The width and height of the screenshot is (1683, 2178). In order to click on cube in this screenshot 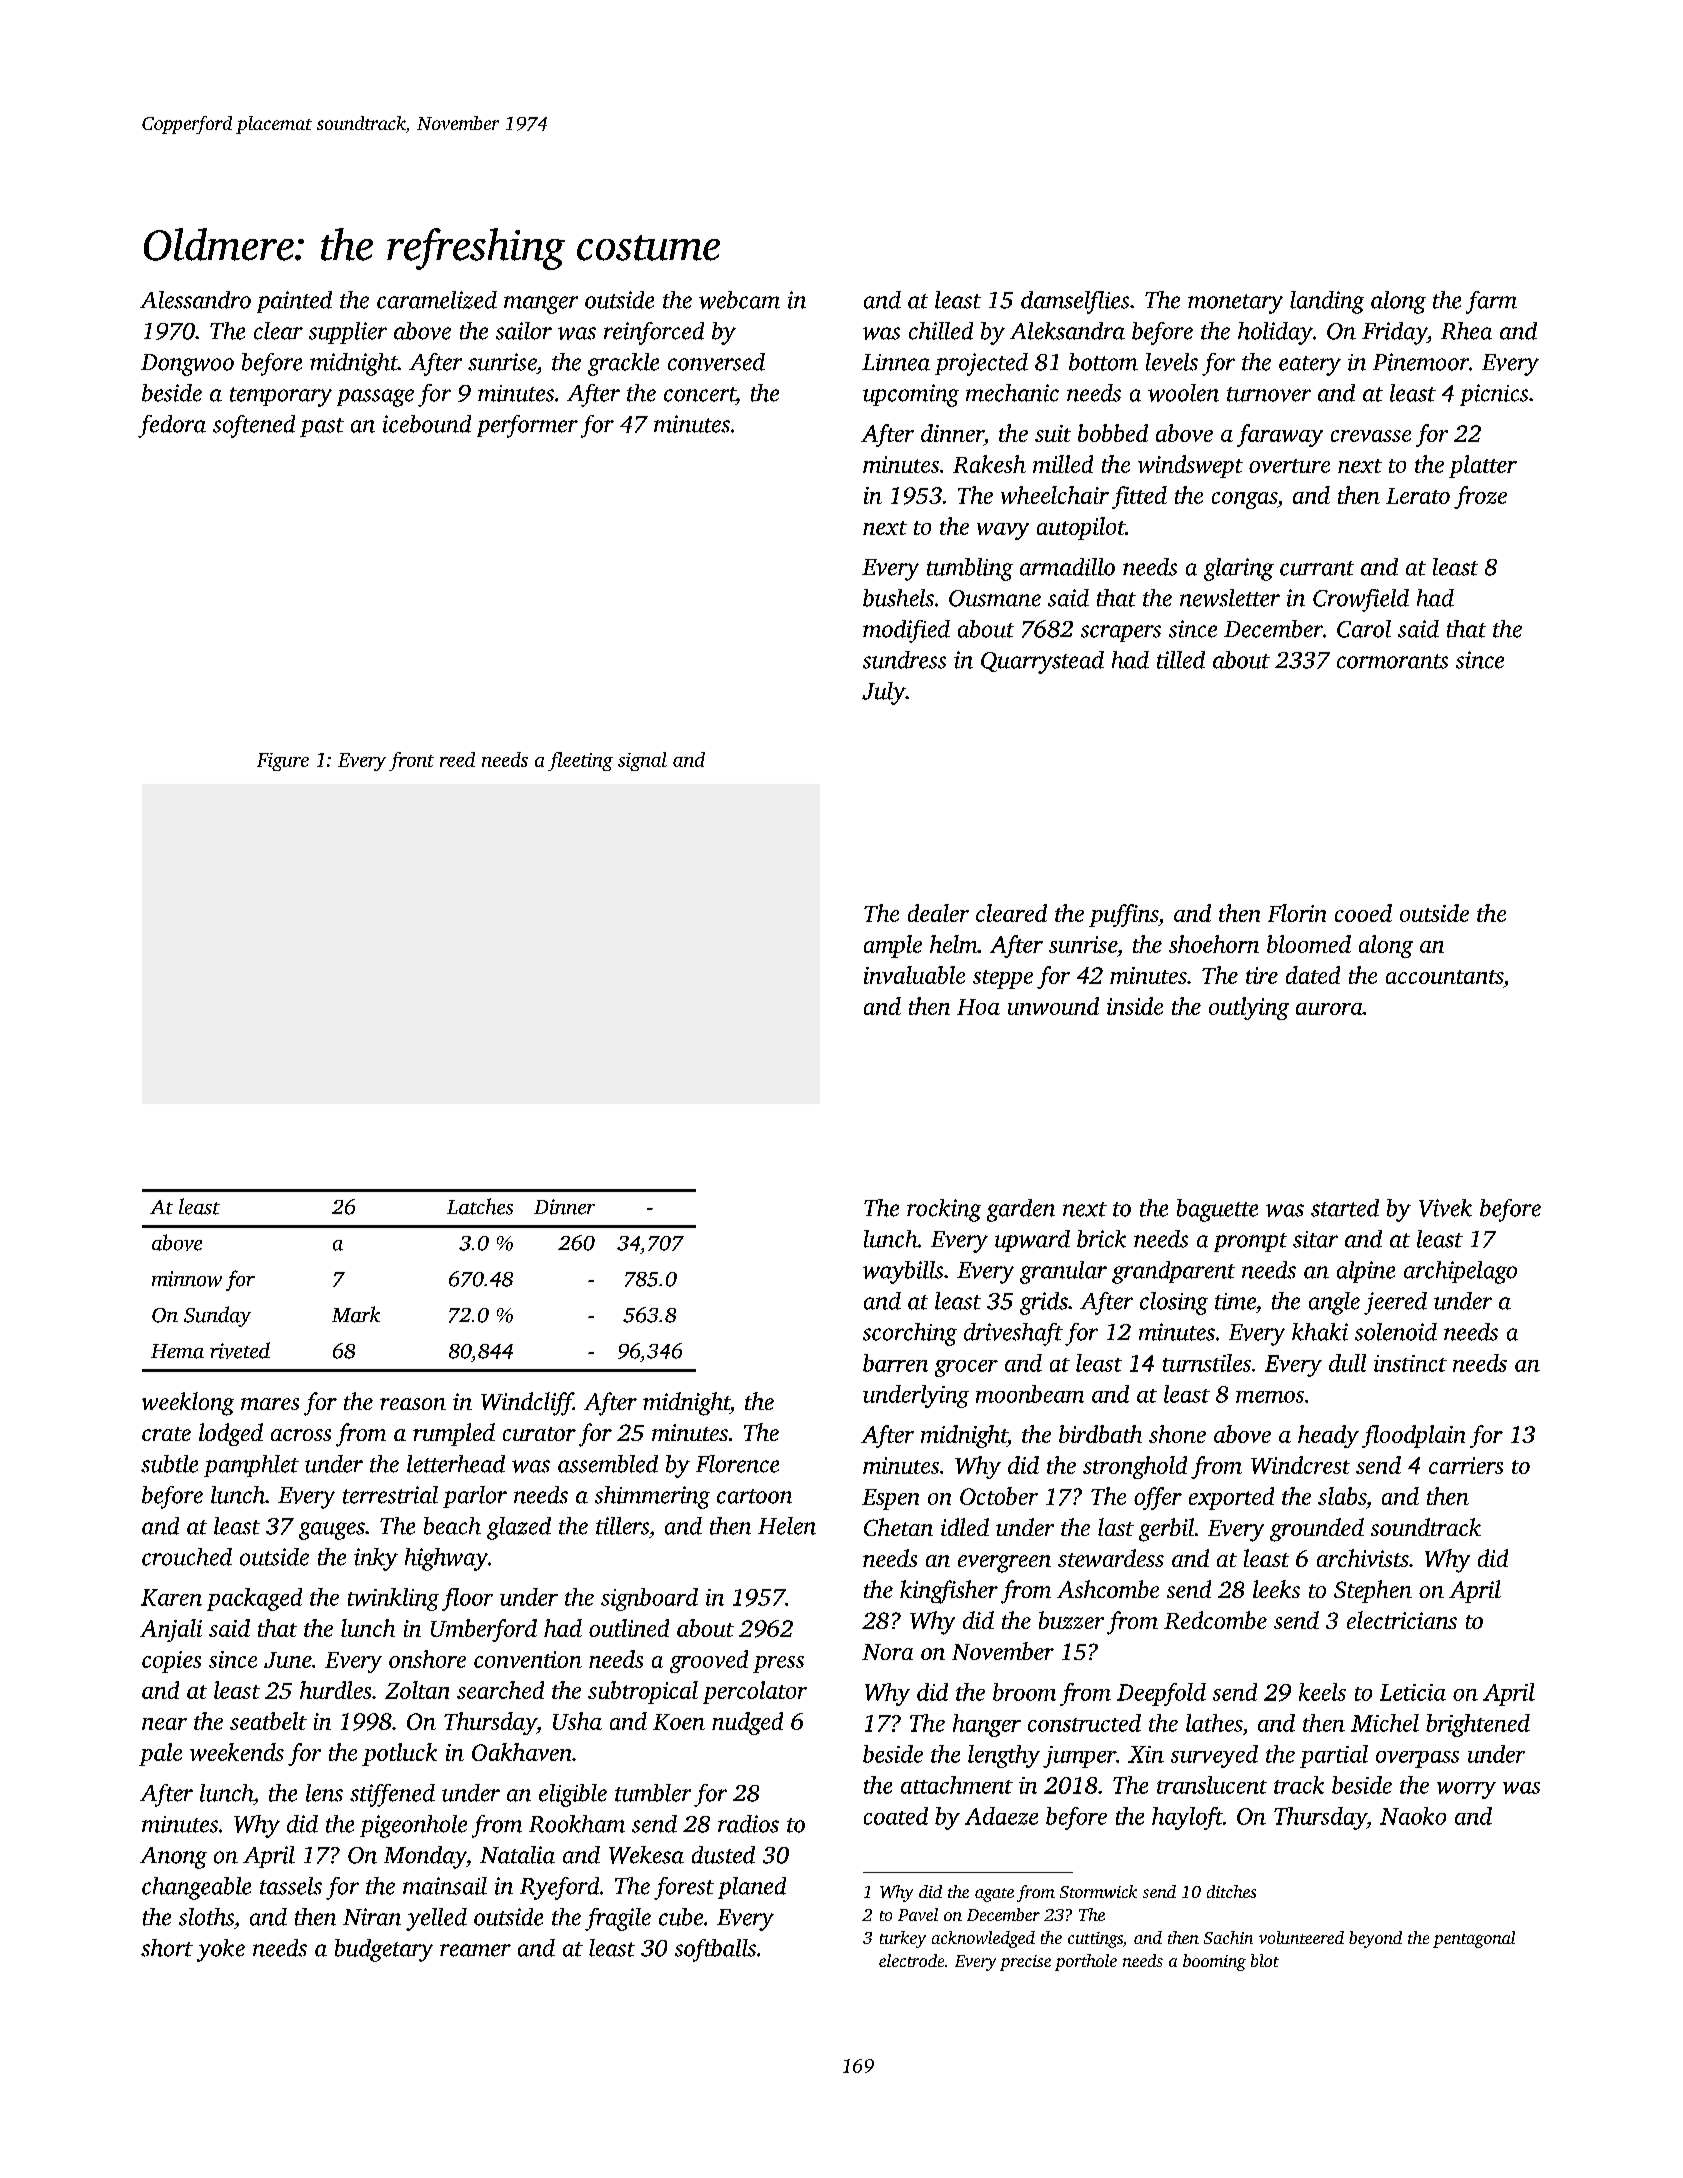, I will do `click(681, 1917)`.
